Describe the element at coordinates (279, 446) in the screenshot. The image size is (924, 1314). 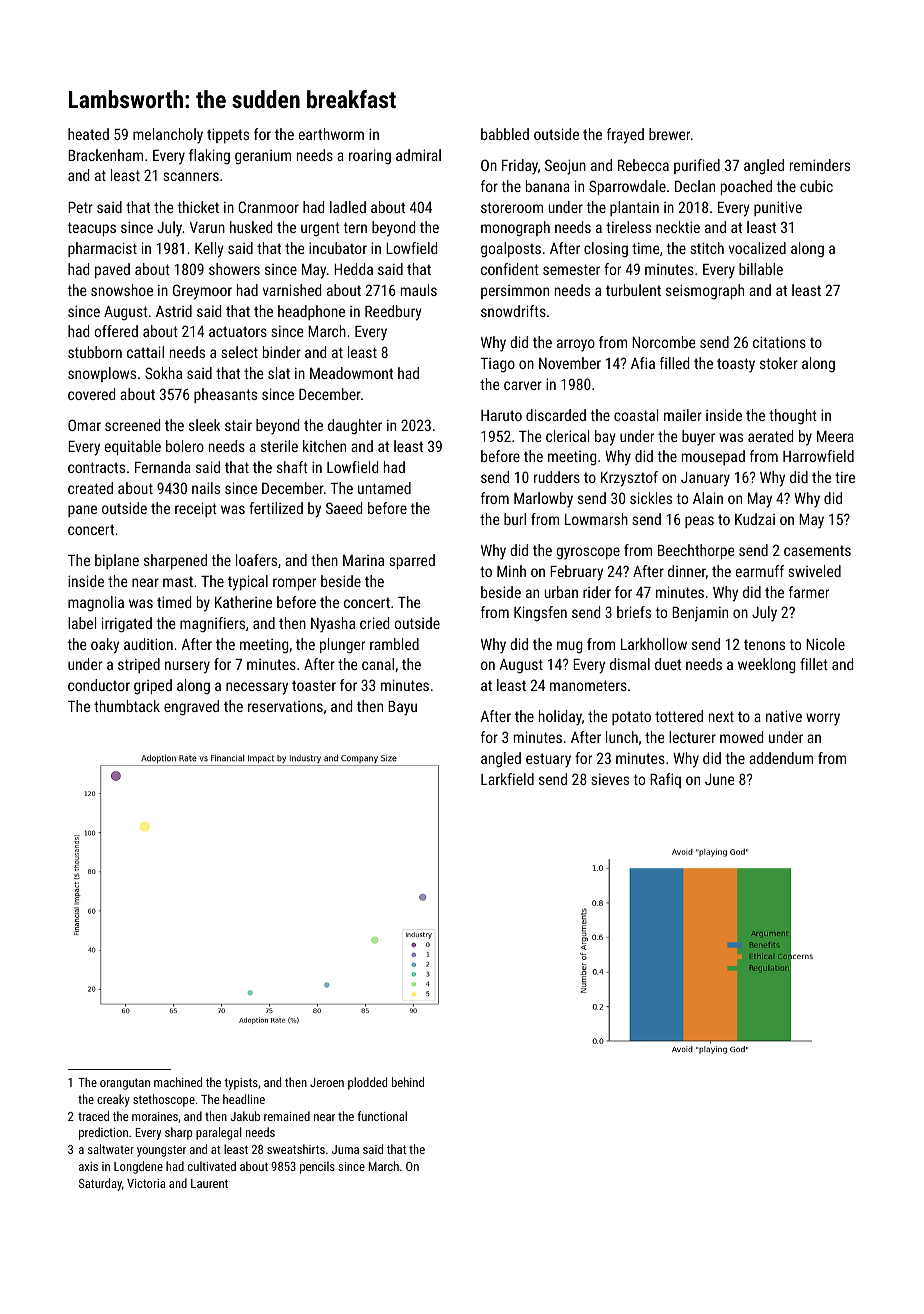
I see `sterile` at that location.
